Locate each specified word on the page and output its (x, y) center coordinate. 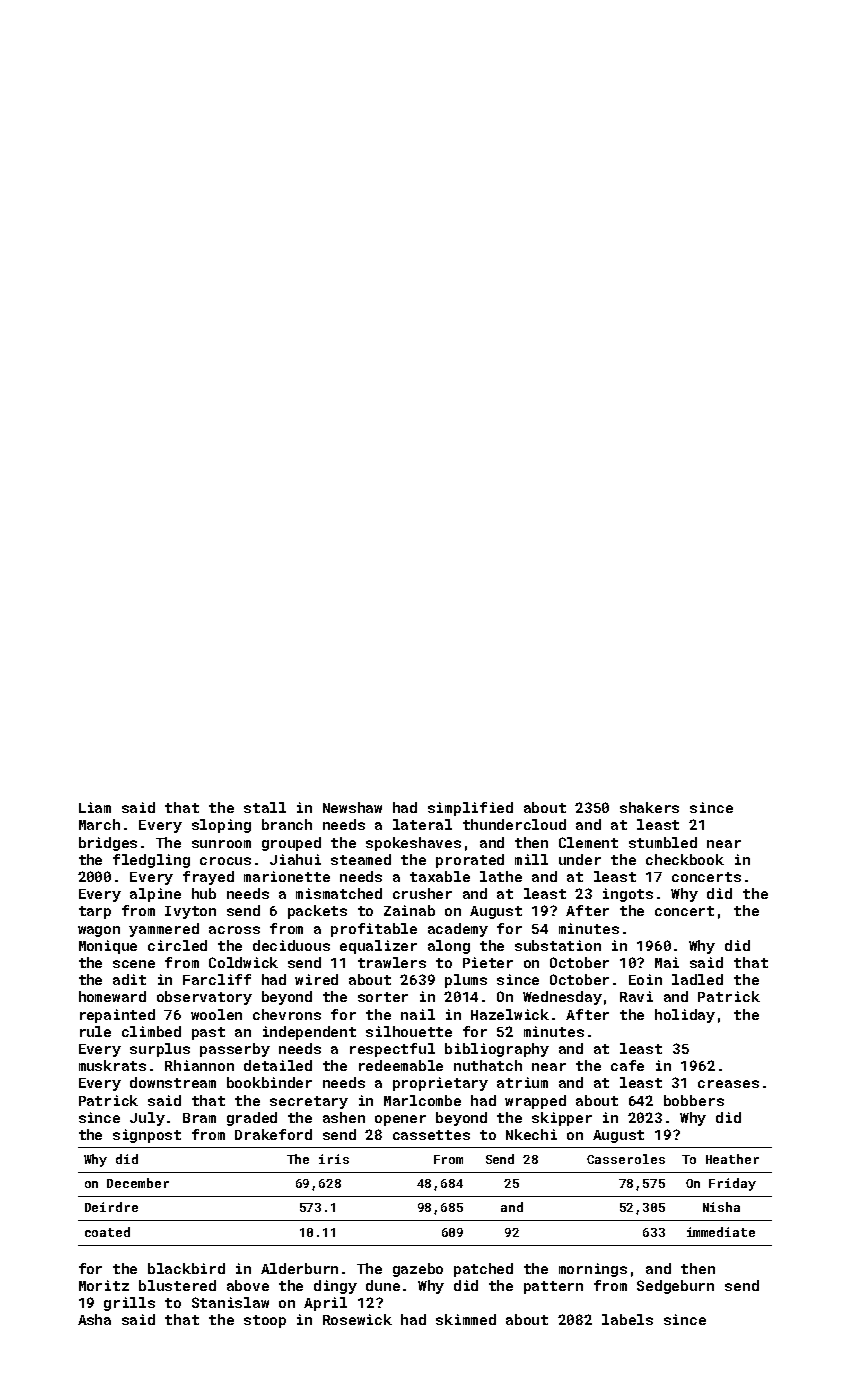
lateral (422, 824)
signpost (147, 1136)
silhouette (409, 1031)
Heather (732, 1159)
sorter (383, 997)
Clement (588, 842)
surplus (160, 1050)
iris (334, 1159)
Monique (108, 947)
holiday (685, 1016)
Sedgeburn (675, 1287)
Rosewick (357, 1319)
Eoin (645, 979)
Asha (94, 1319)
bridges (108, 844)
